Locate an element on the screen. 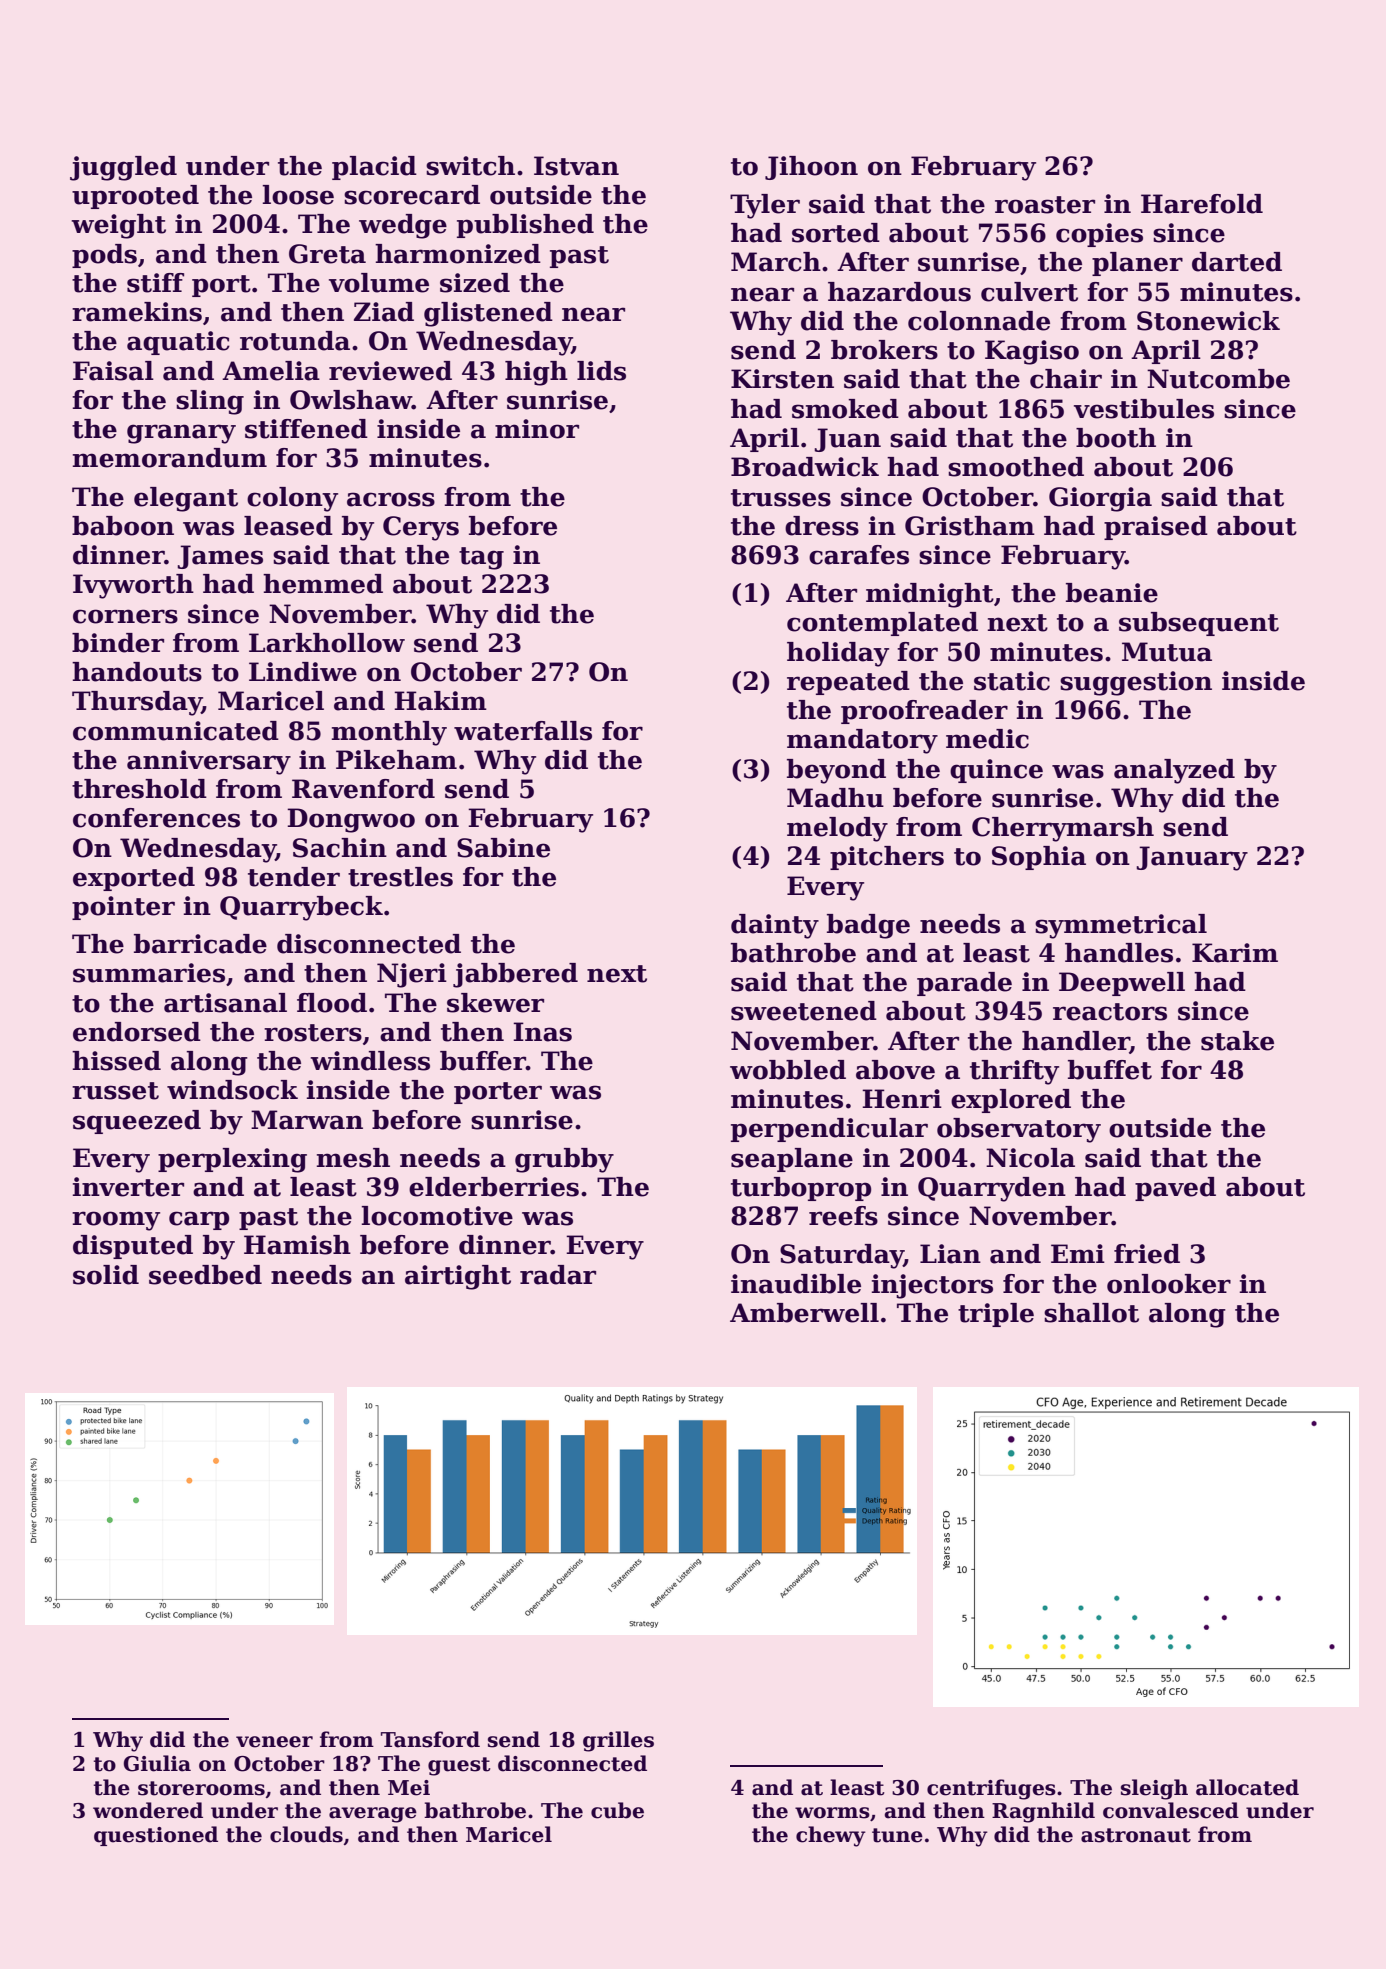 The width and height of the screenshot is (1386, 1969). jabbered is located at coordinates (515, 975).
